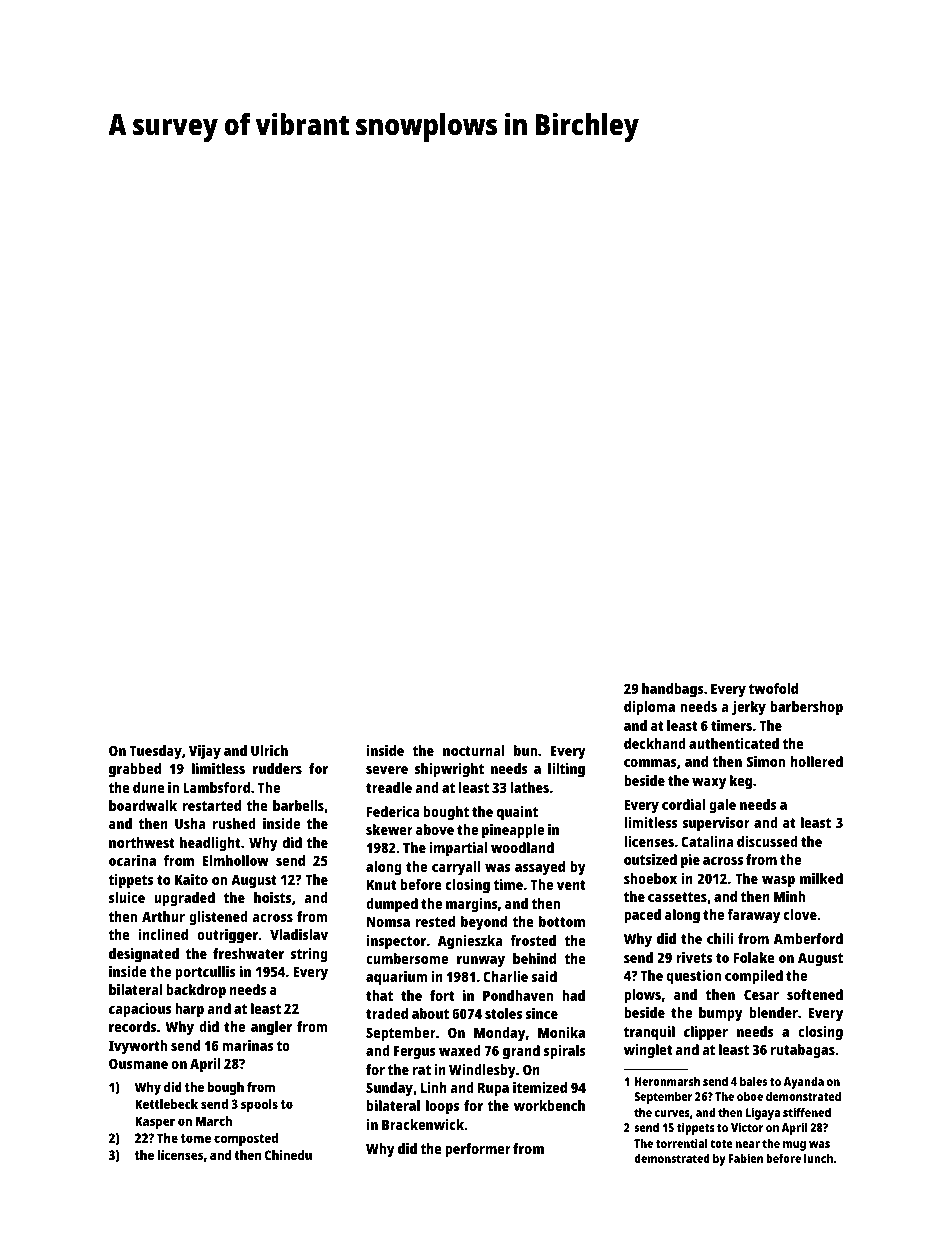  Describe the element at coordinates (473, 750) in the page. I see `nocturnal` at that location.
